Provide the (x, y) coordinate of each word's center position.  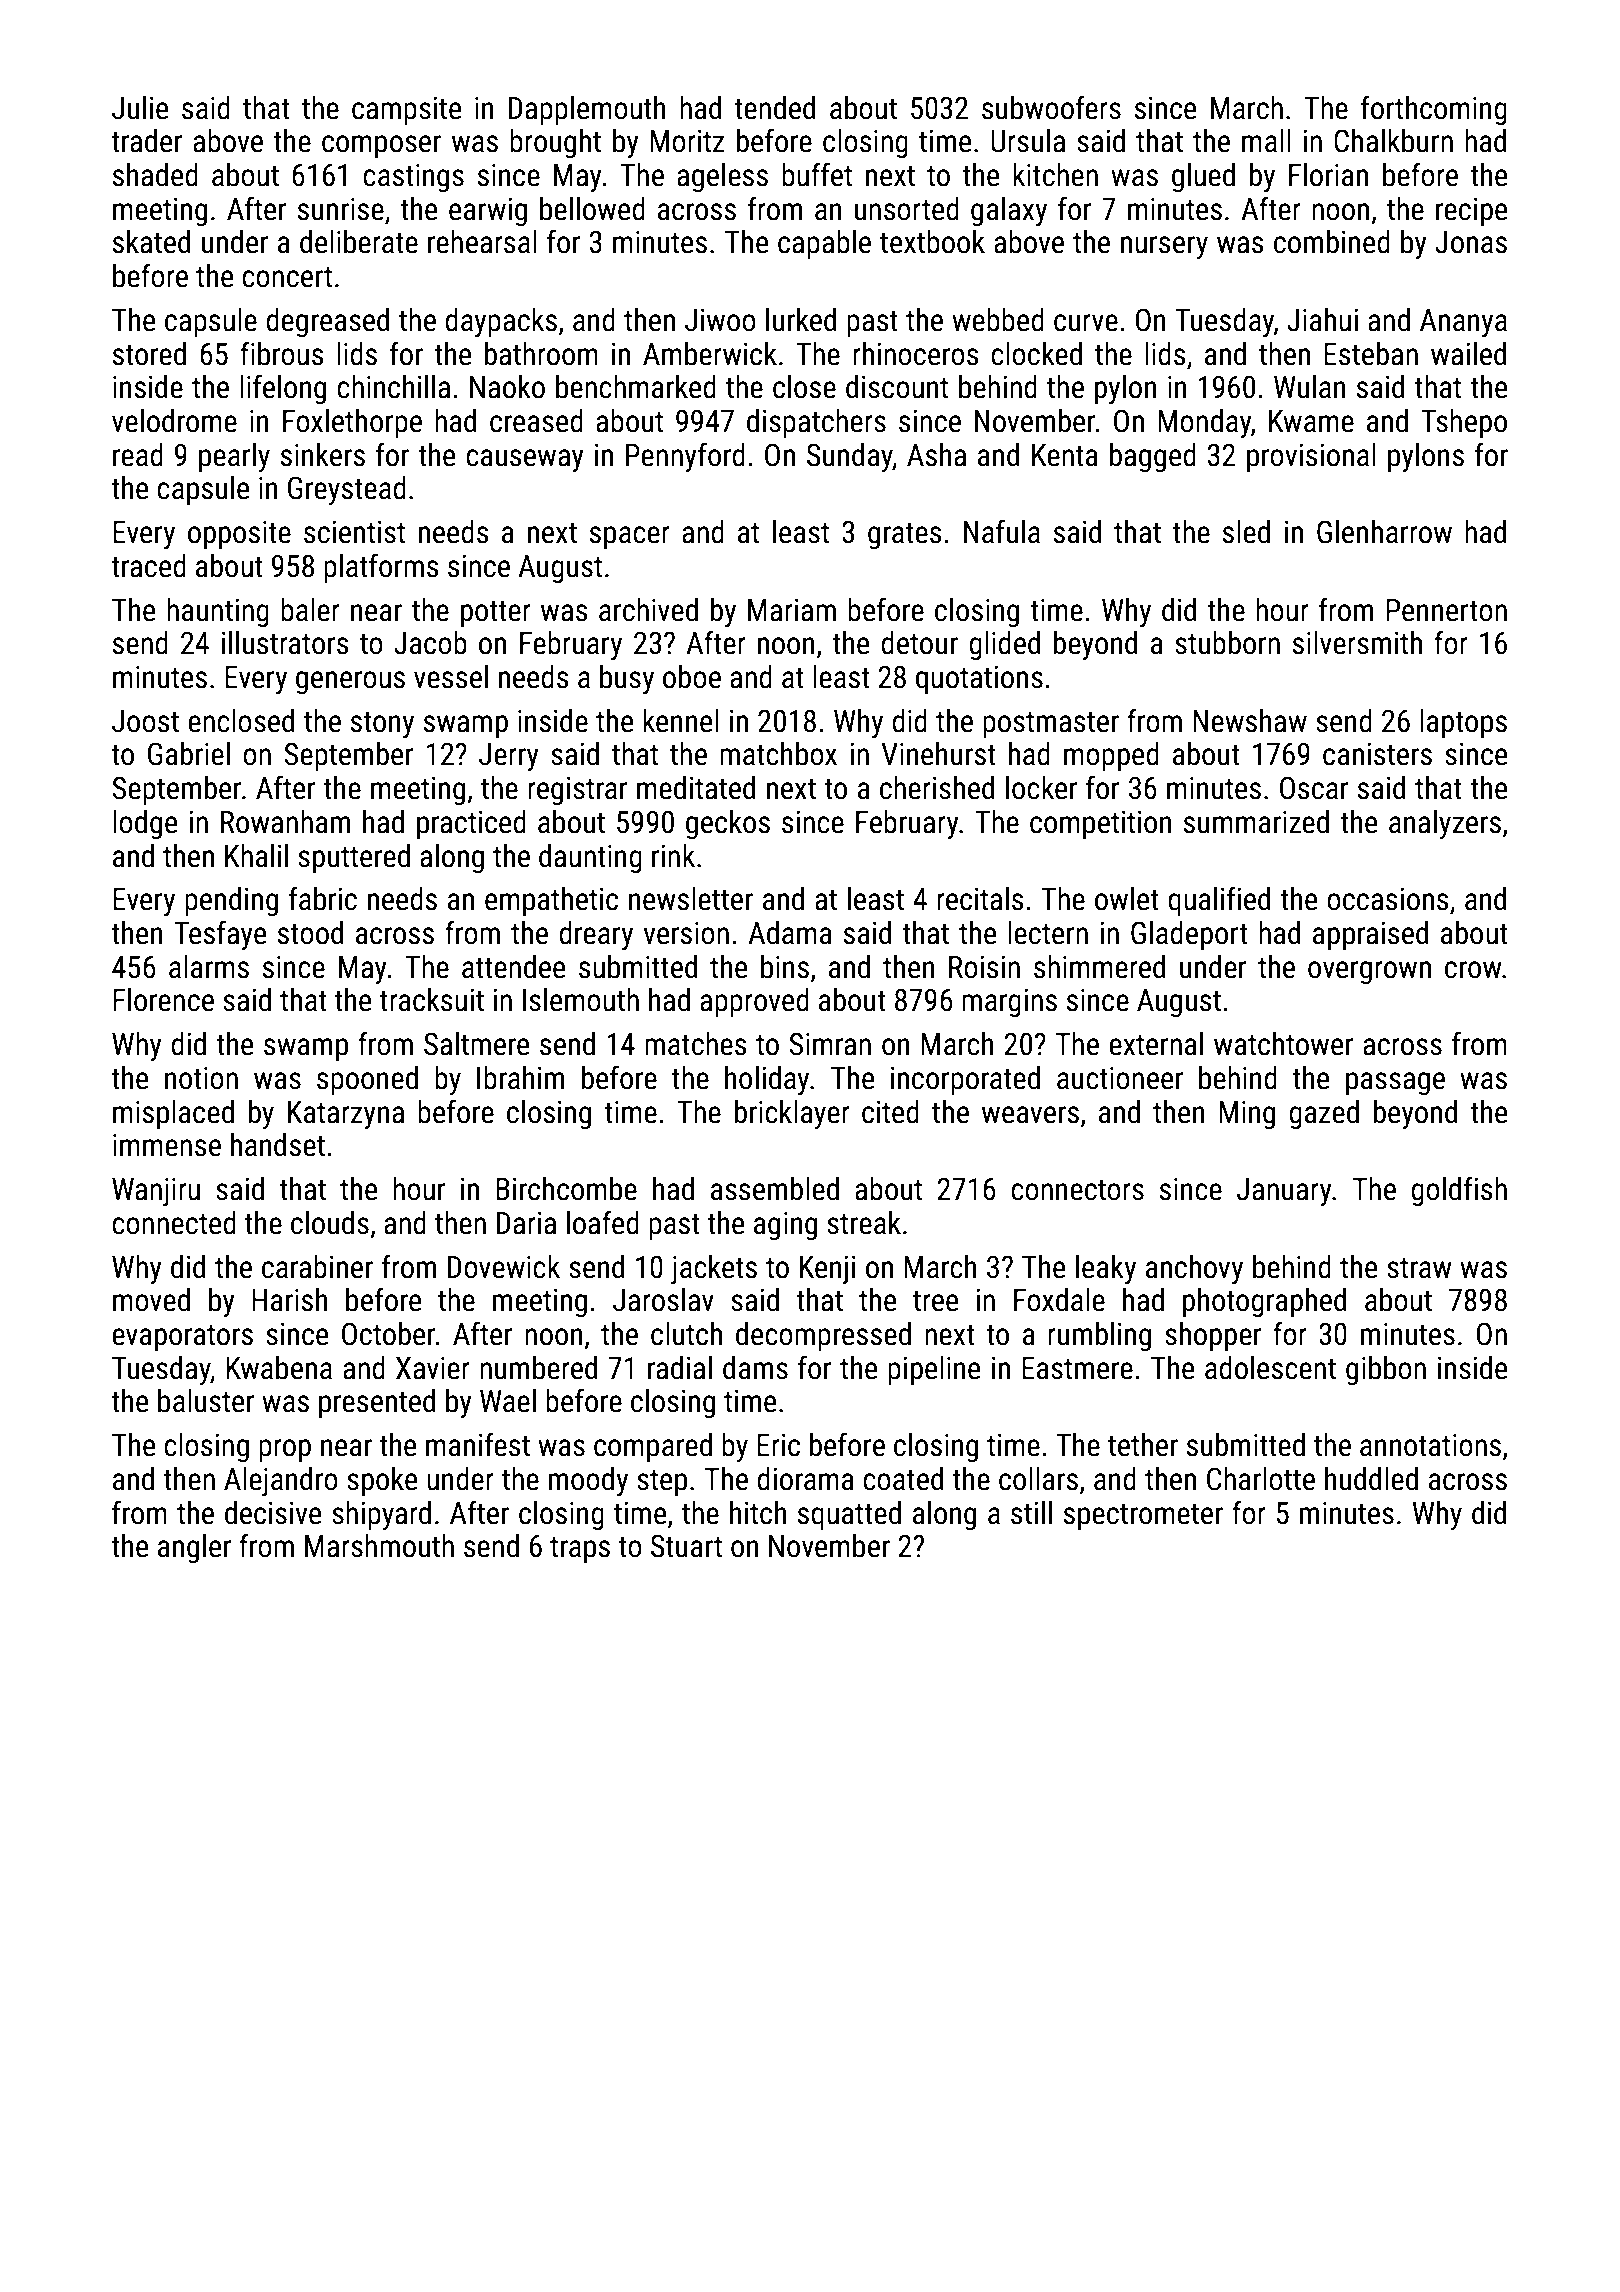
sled (1246, 532)
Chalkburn (1393, 141)
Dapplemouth (587, 110)
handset (278, 1145)
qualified (1219, 901)
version (686, 933)
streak (864, 1223)
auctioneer (1120, 1078)
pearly (234, 458)
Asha (936, 455)
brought (555, 143)
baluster (206, 1401)
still (1031, 1513)
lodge (145, 824)
